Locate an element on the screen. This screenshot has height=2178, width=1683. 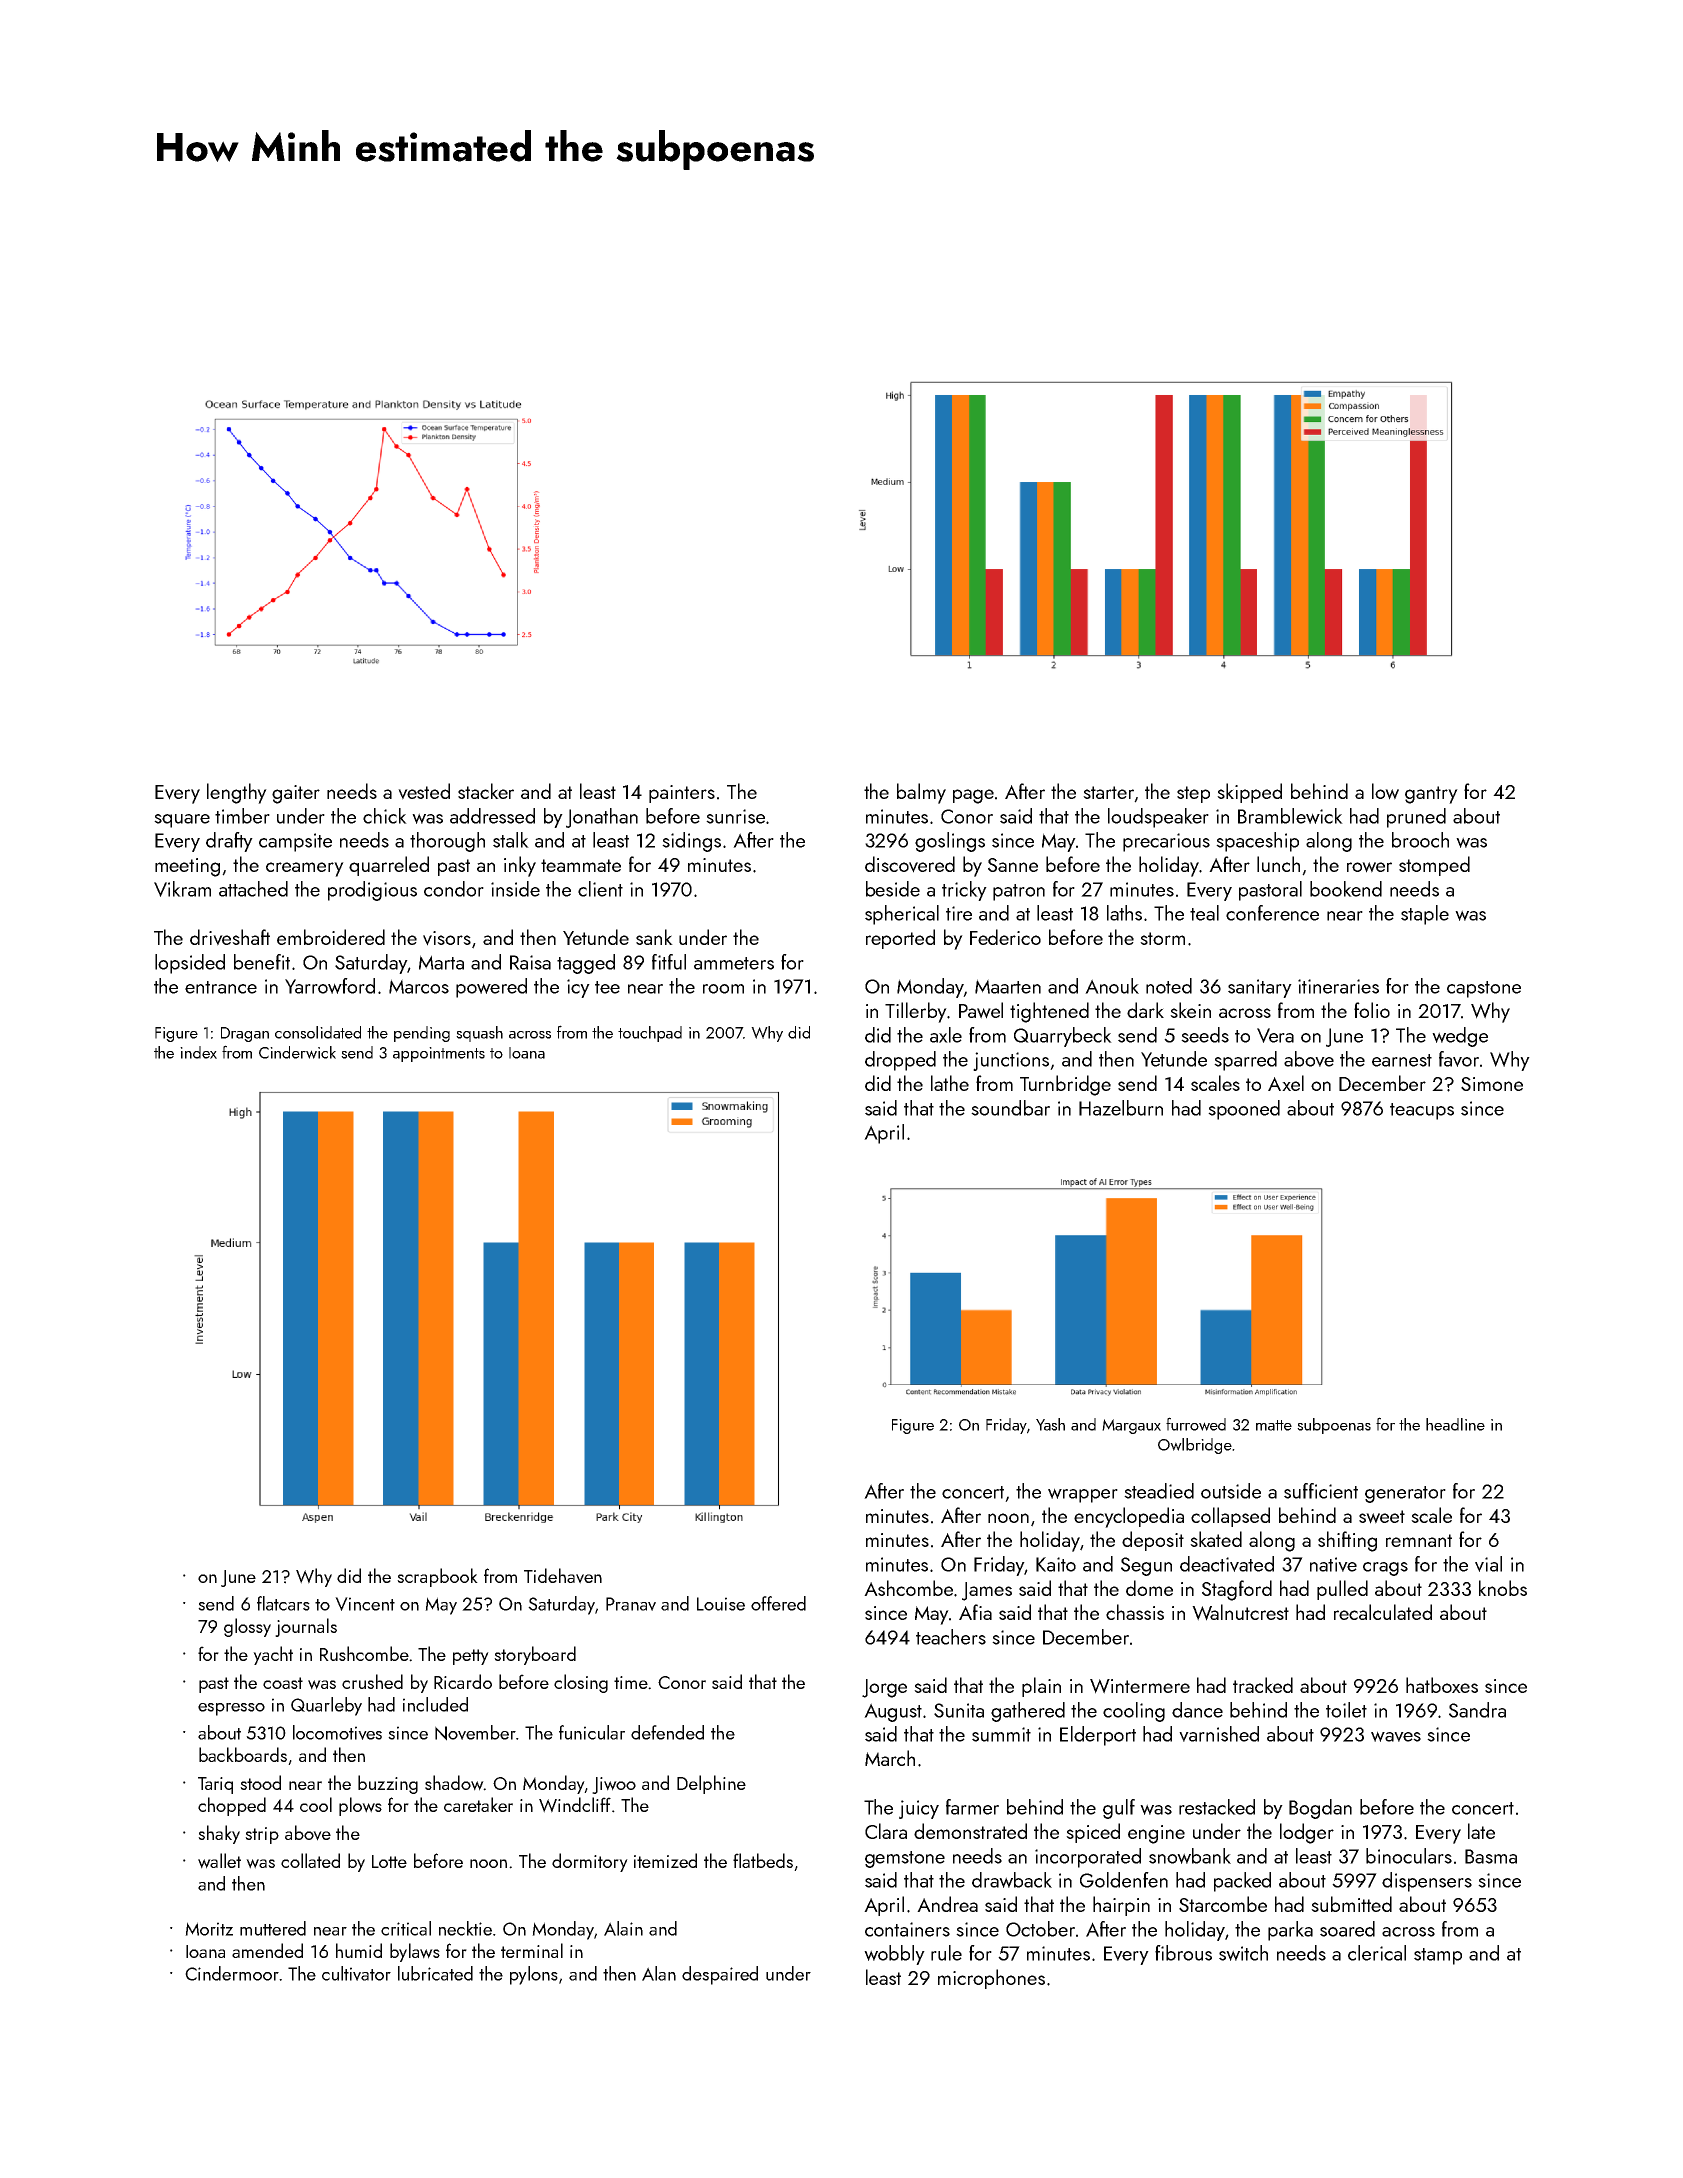
soundbar is located at coordinates (1010, 1108).
